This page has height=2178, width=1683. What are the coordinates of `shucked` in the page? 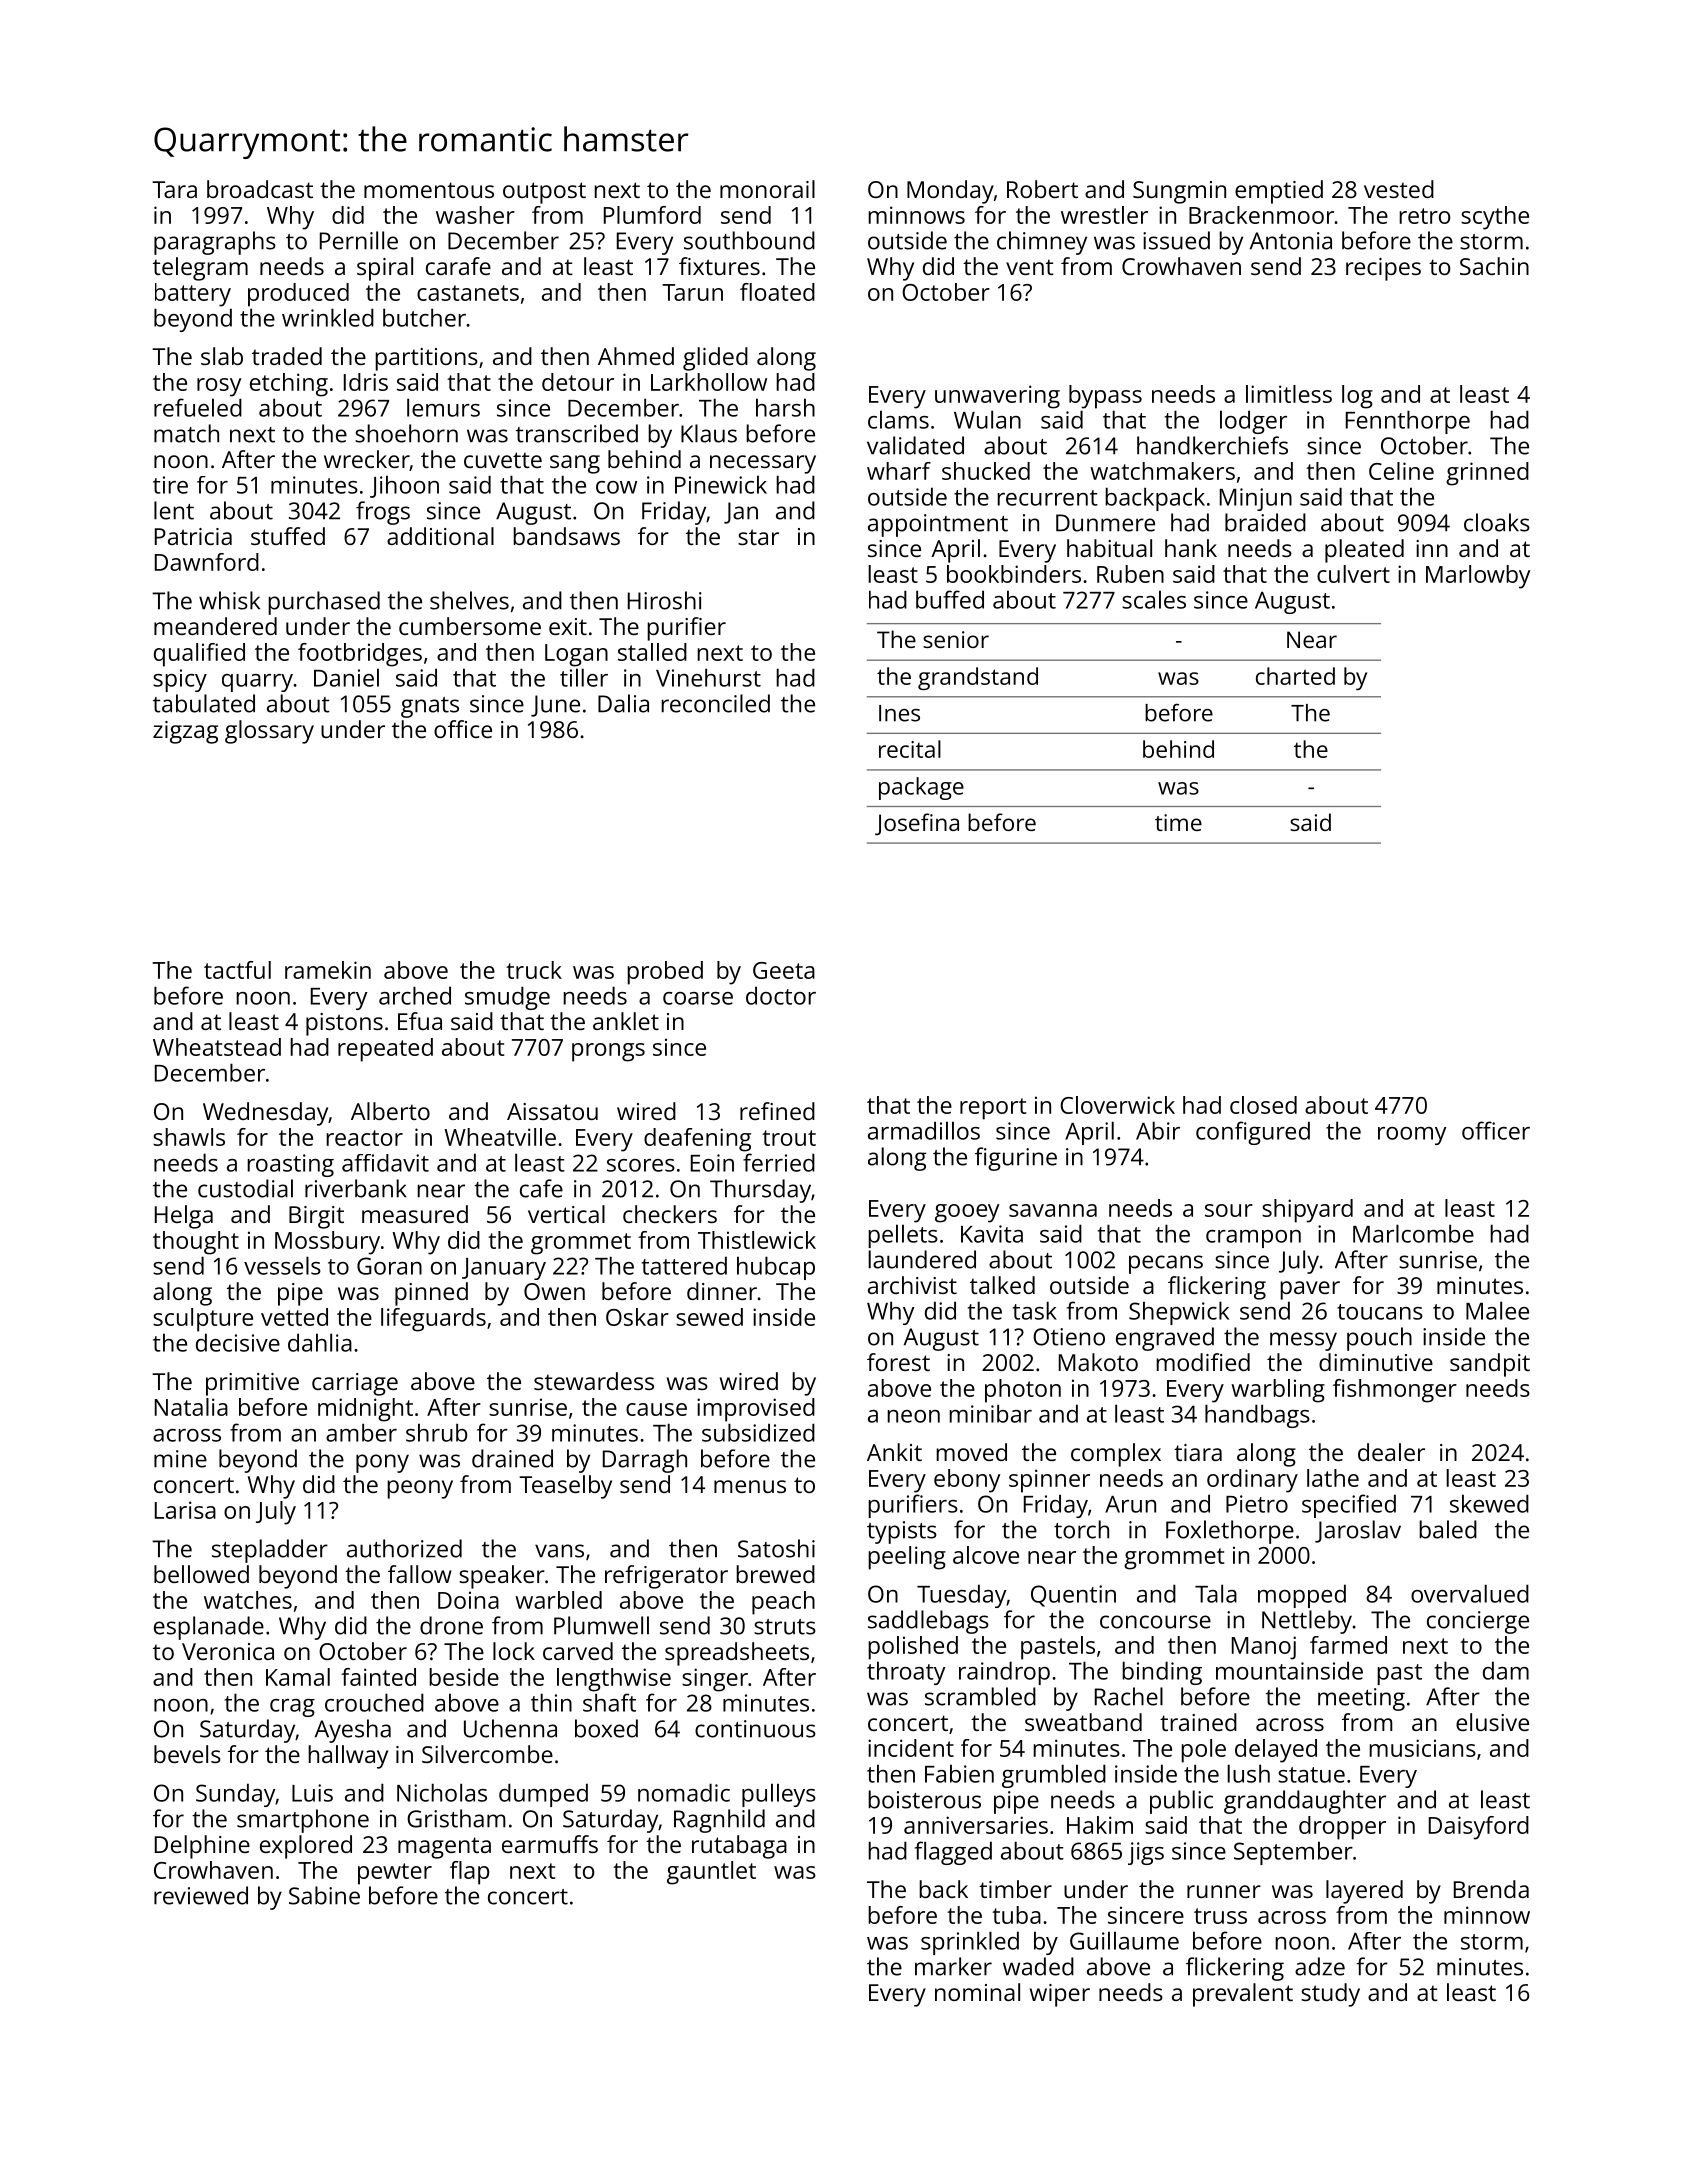 It's located at (986, 471).
